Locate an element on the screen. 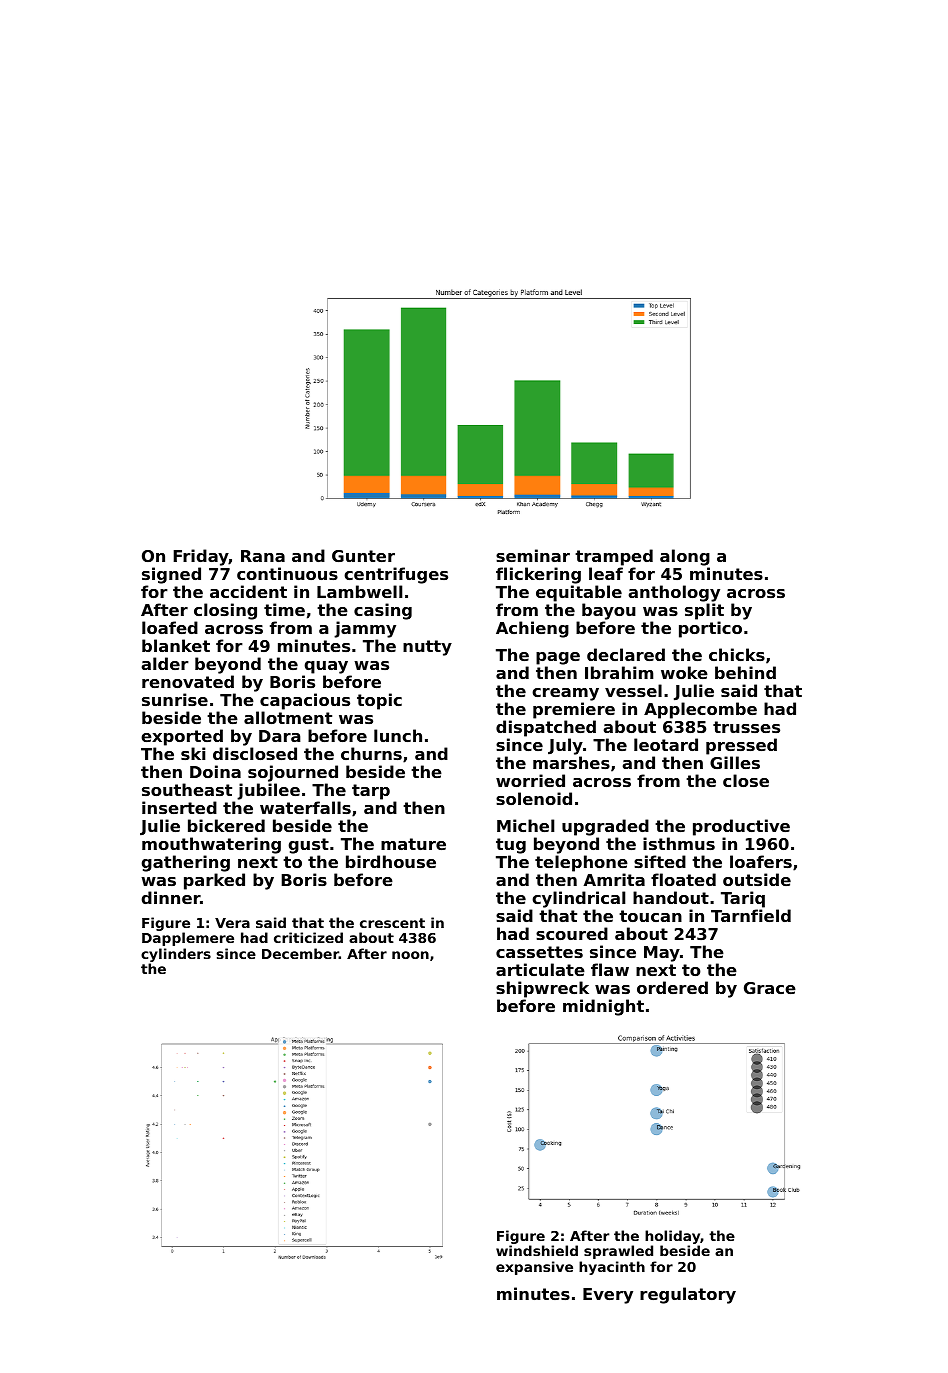 The image size is (948, 1373). expansive is located at coordinates (534, 1268).
